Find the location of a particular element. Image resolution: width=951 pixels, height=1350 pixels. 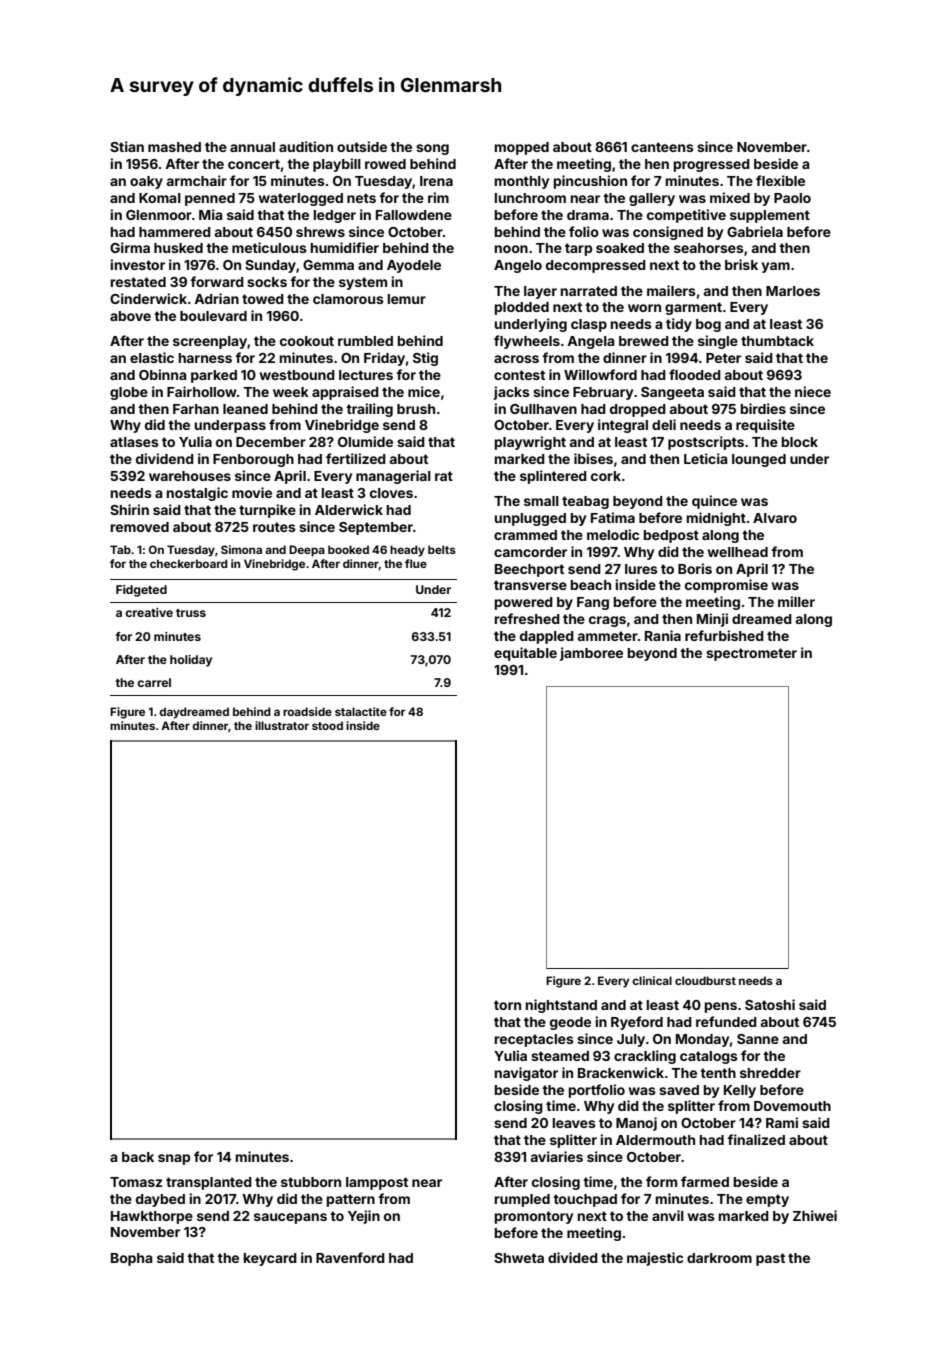

receptacles is located at coordinates (534, 1040).
